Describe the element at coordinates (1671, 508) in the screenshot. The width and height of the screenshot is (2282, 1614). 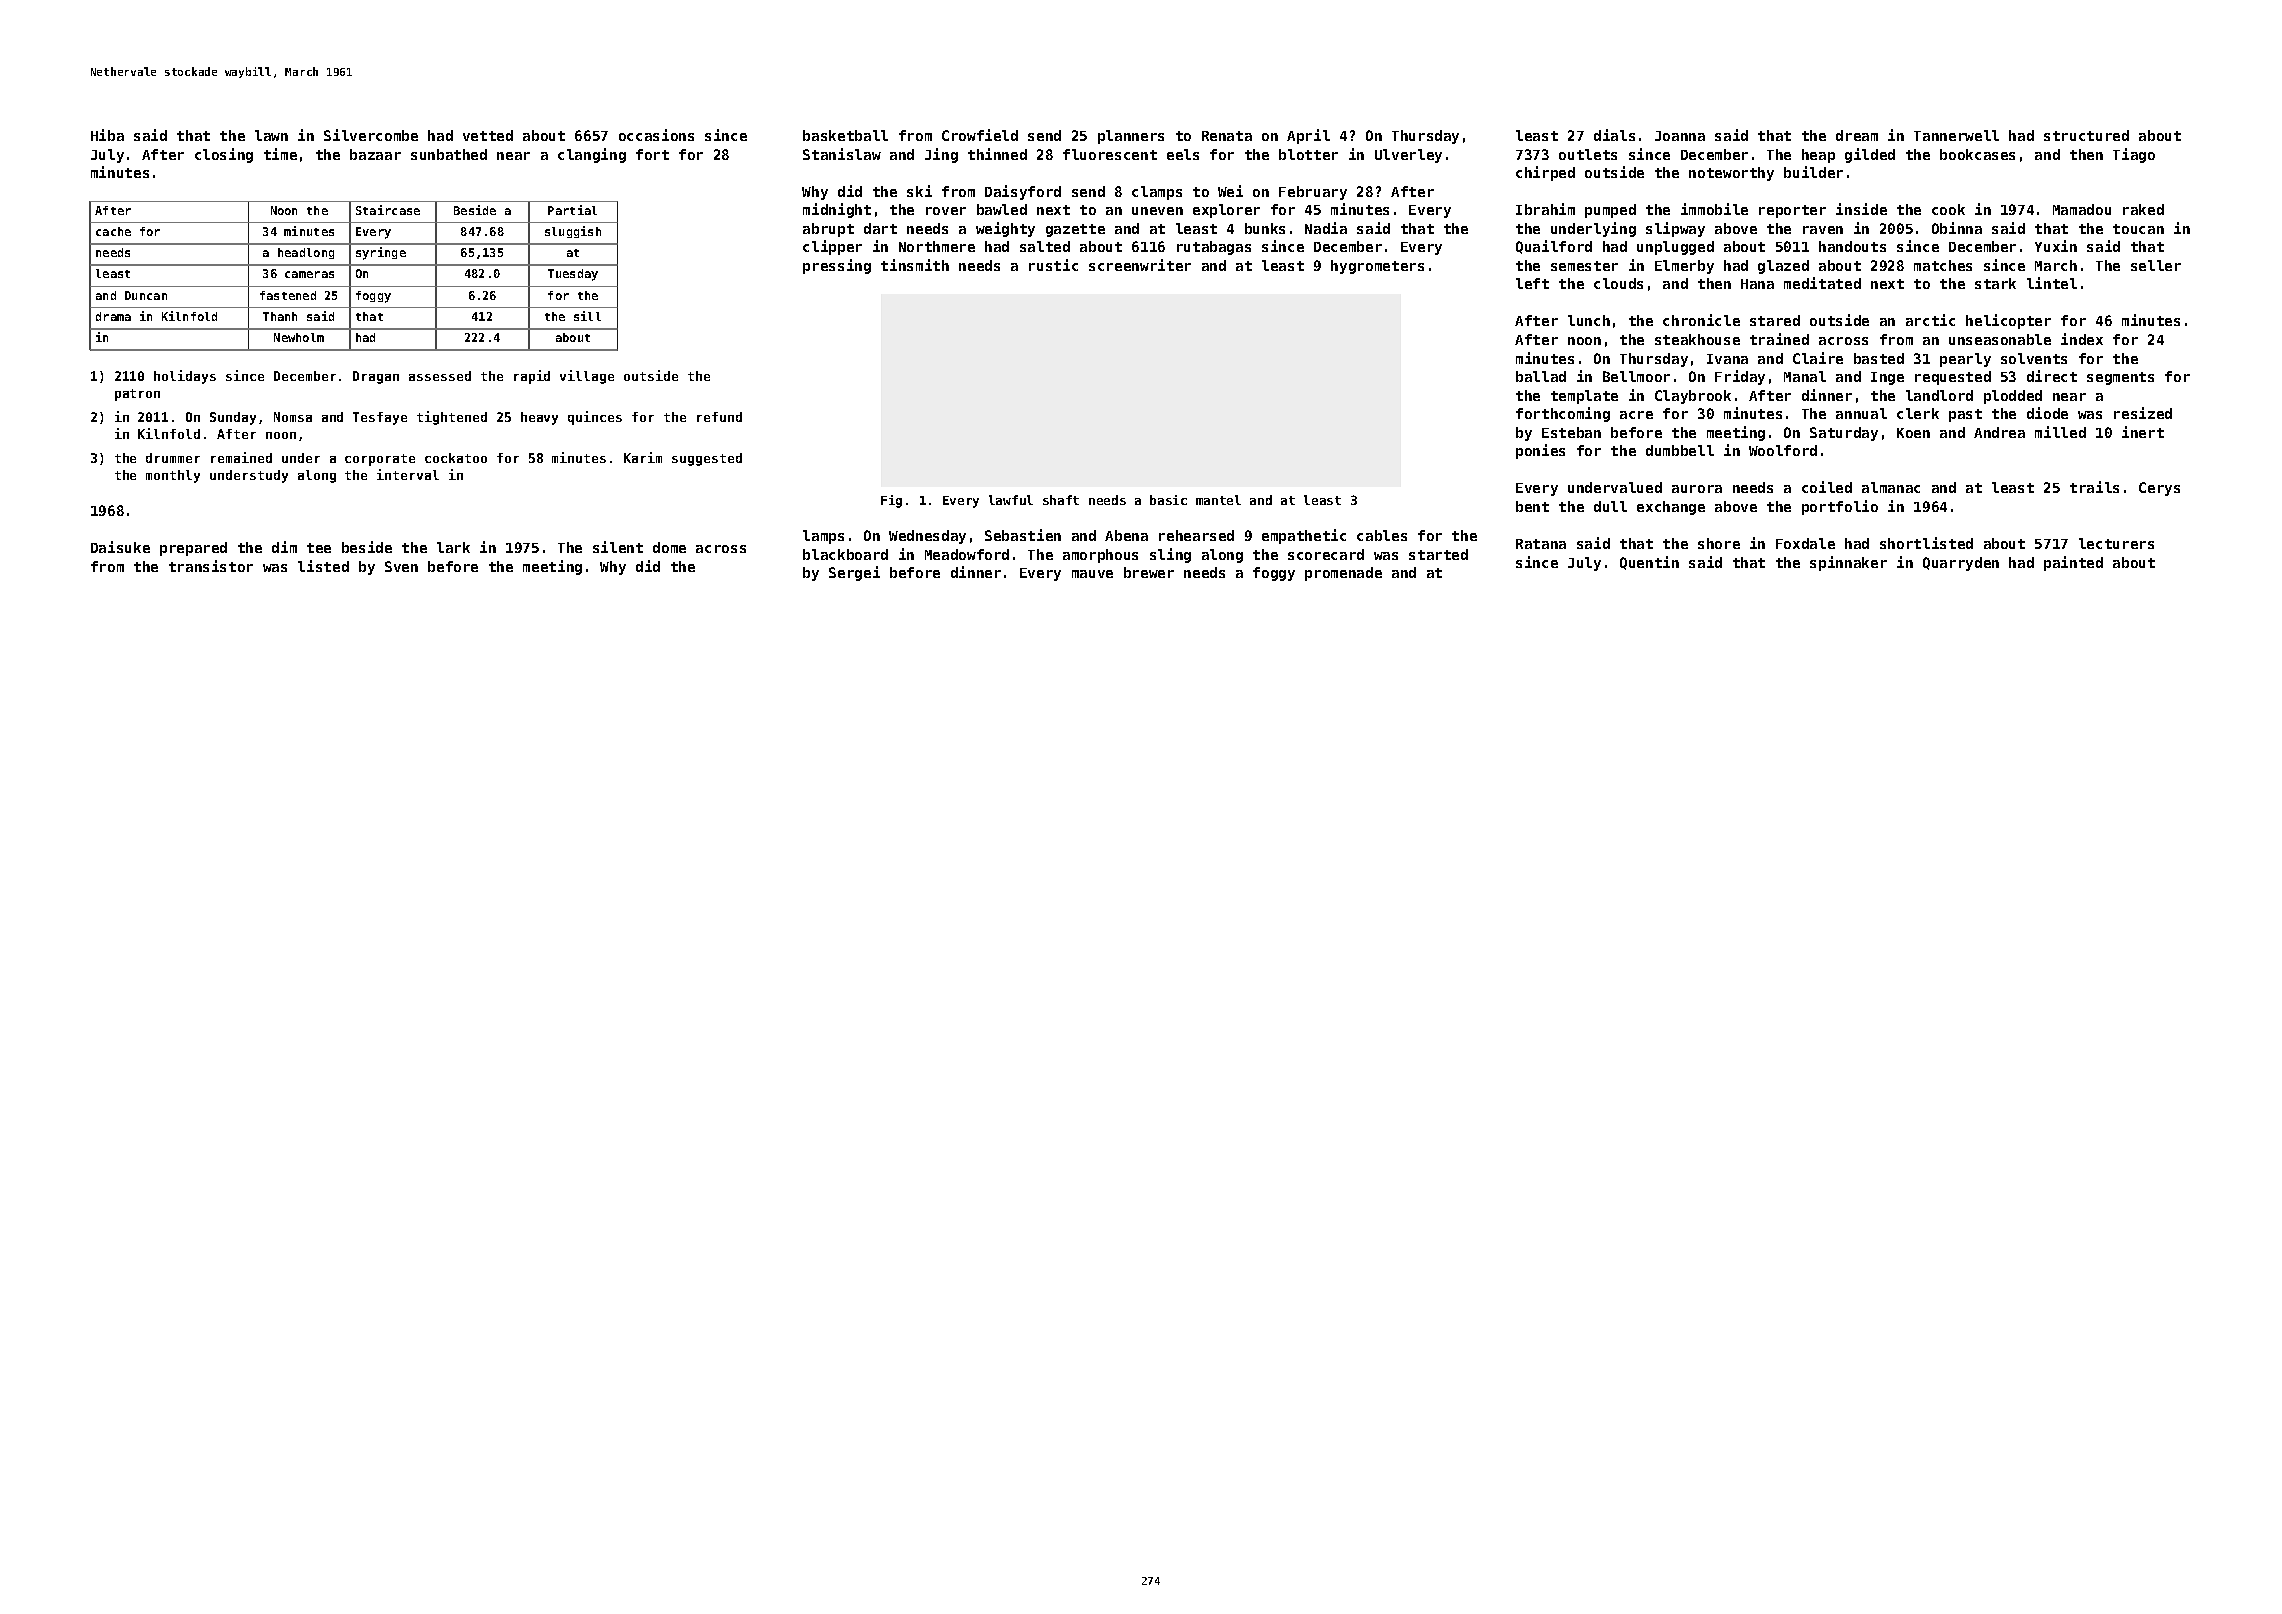
I see `exchange` at that location.
